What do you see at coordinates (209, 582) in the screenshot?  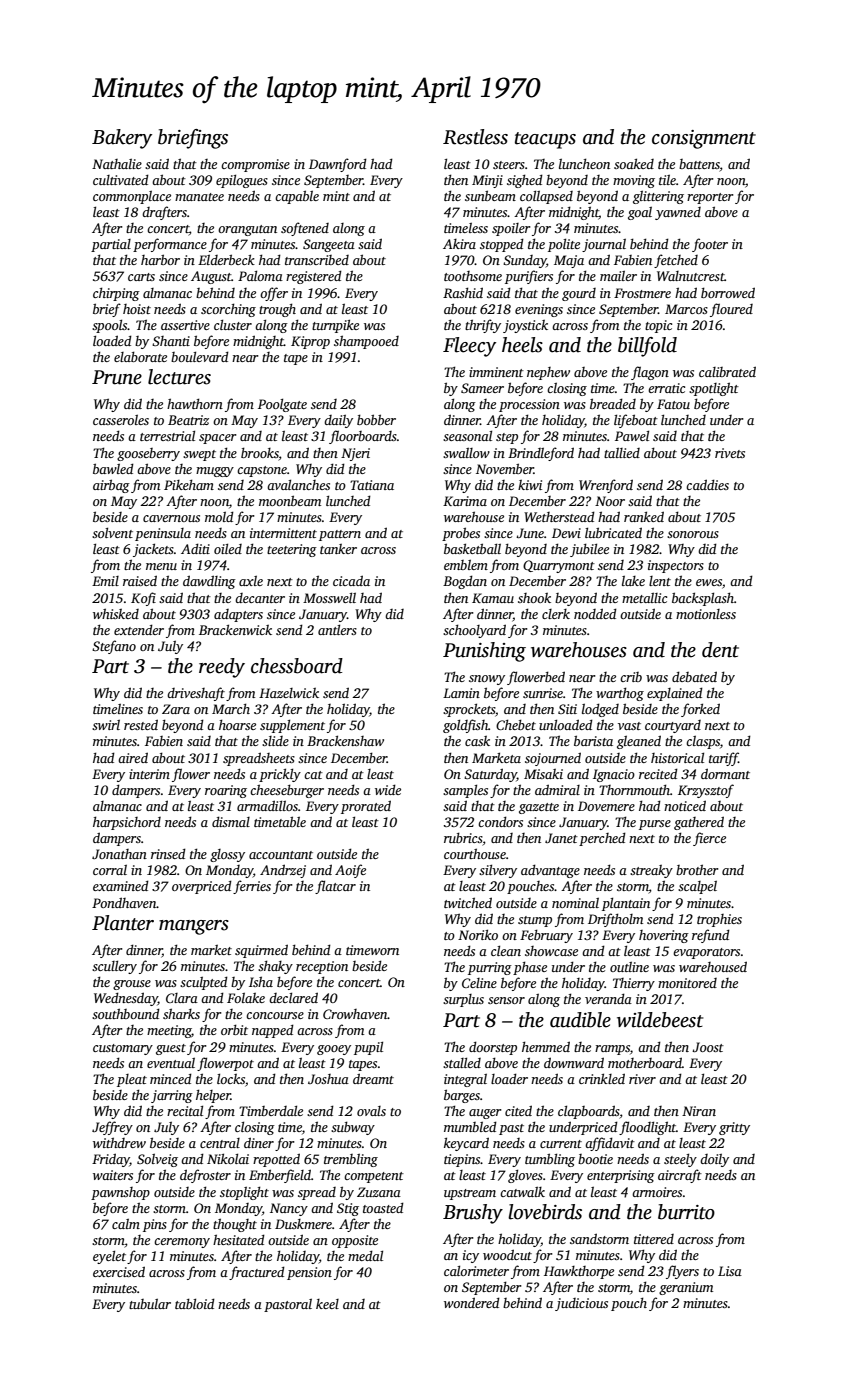 I see `dawdling` at bounding box center [209, 582].
